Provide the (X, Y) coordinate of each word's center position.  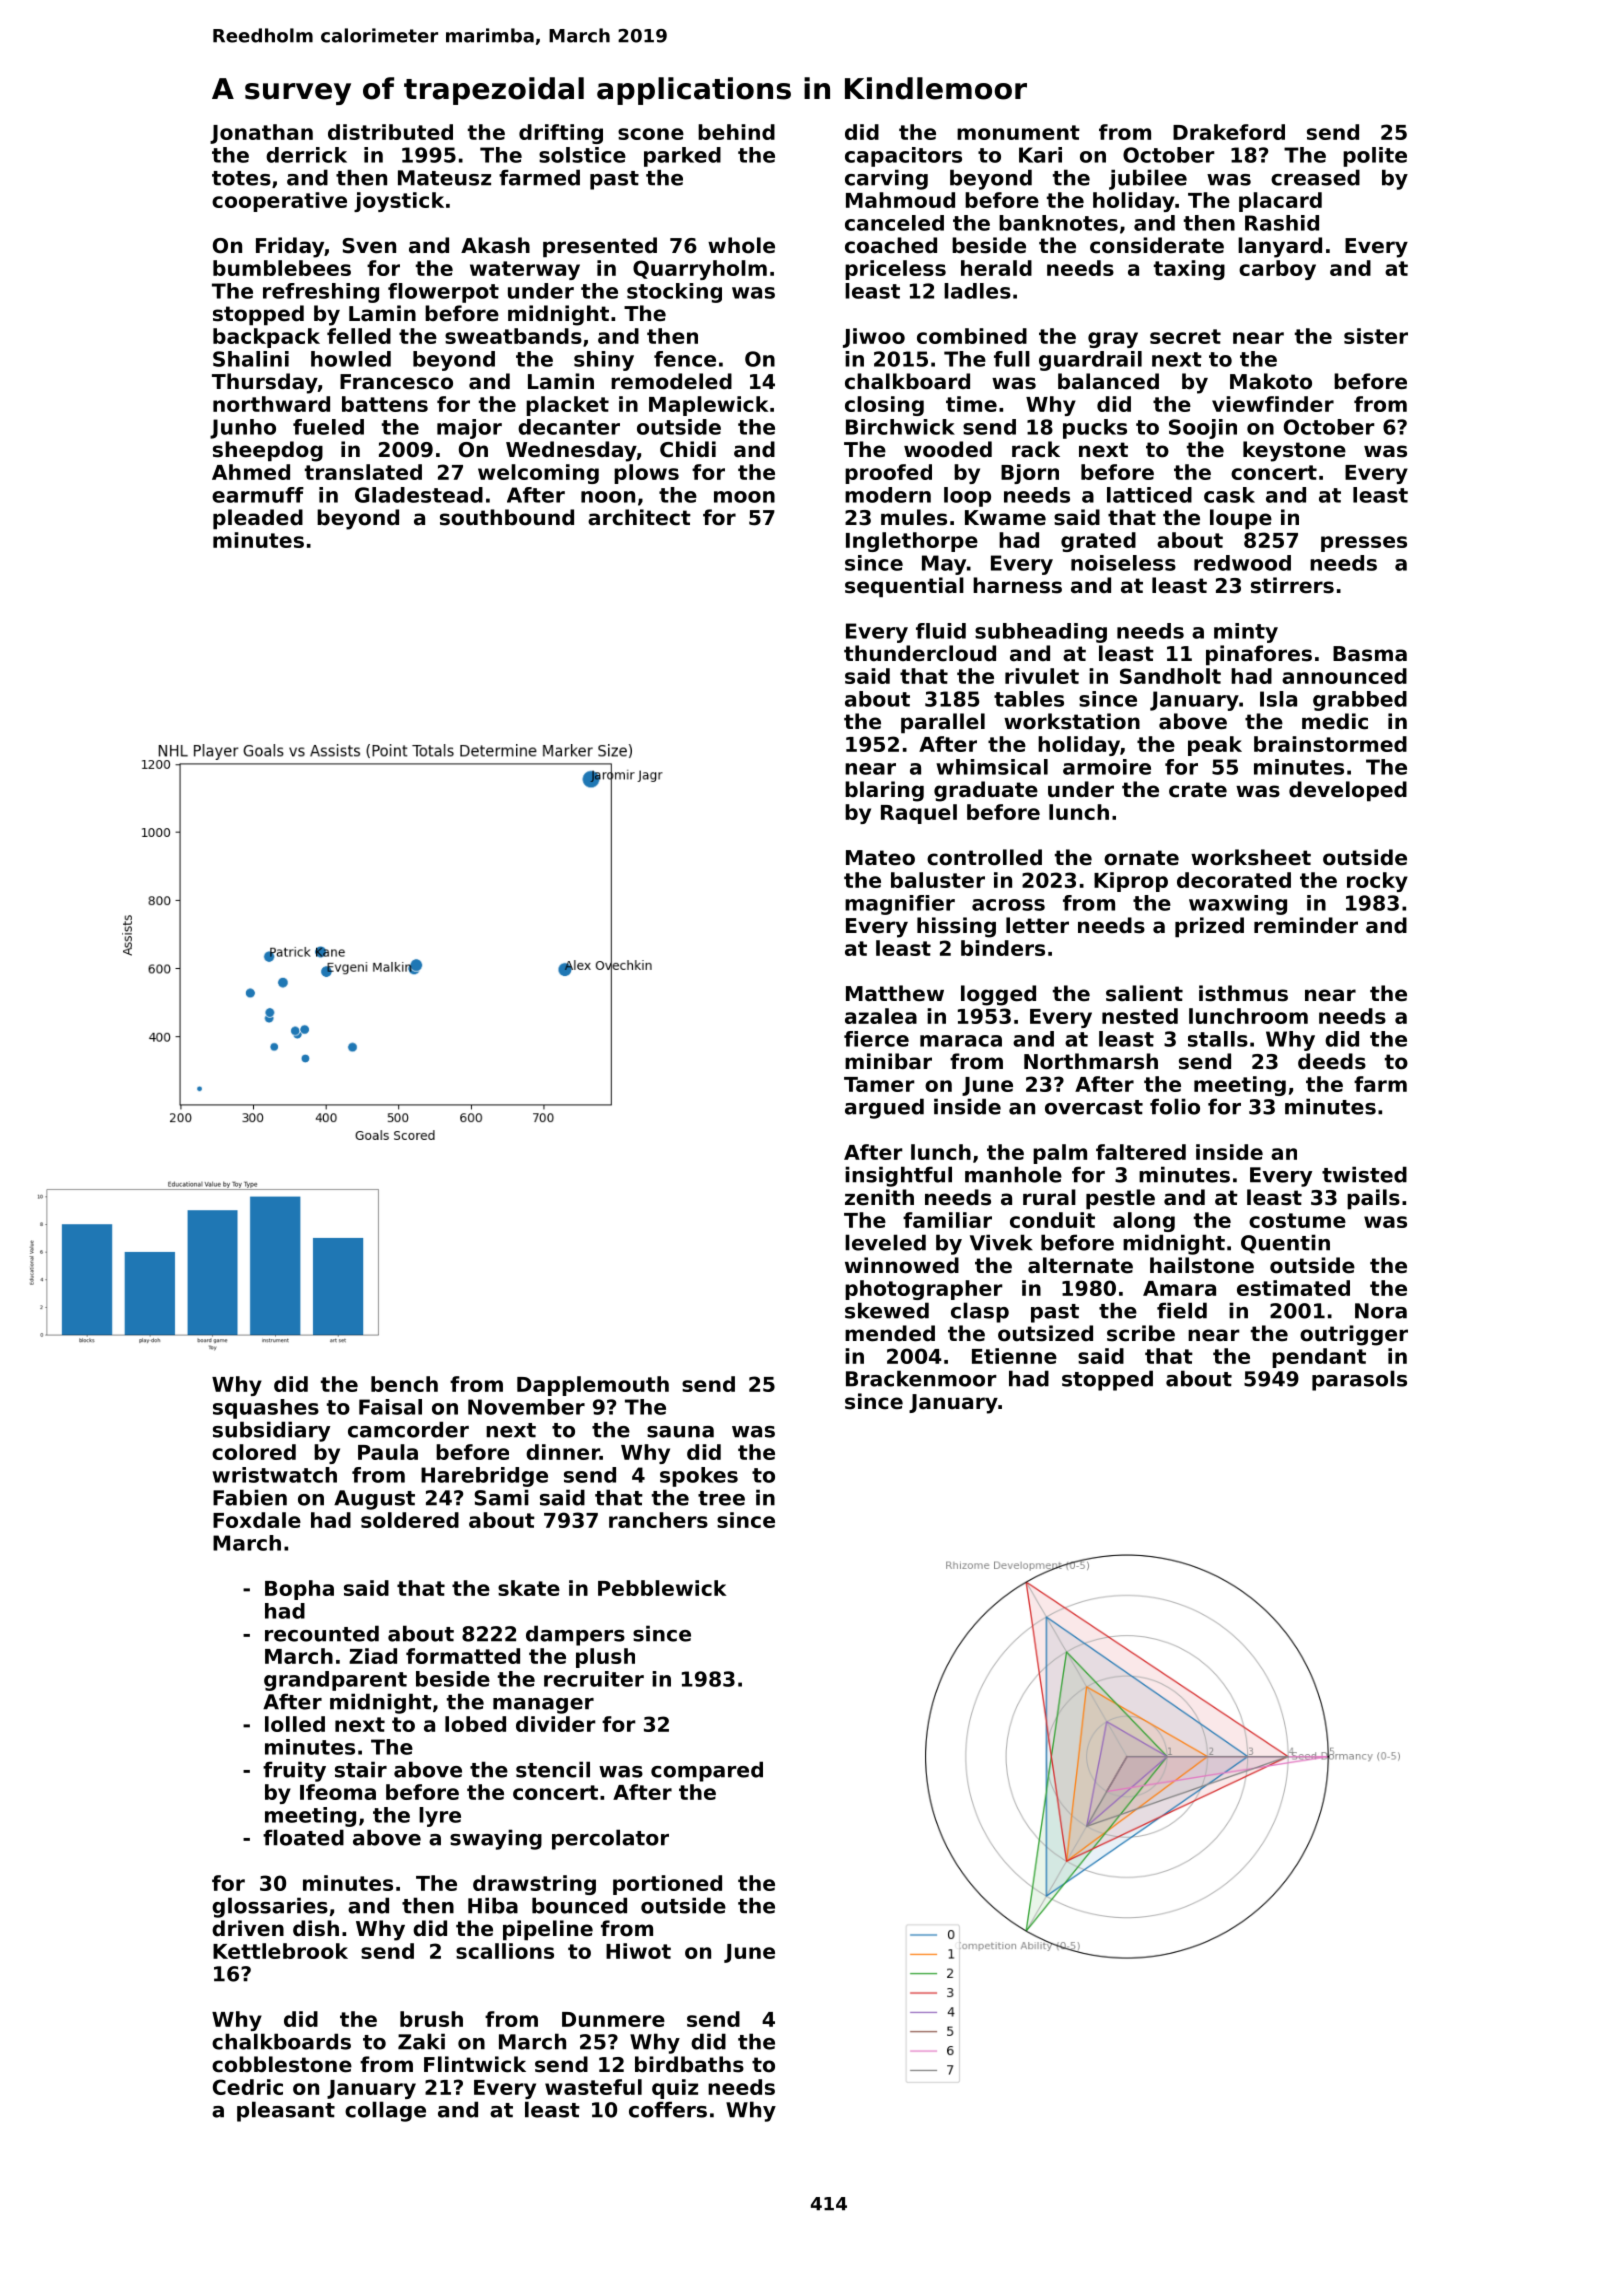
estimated (1293, 1288)
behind (736, 132)
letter (1037, 925)
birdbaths (689, 2064)
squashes (266, 1409)
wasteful (593, 2087)
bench (404, 1384)
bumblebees (282, 268)
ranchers (658, 1520)
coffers (668, 2109)
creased (1315, 177)
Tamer (879, 1084)
